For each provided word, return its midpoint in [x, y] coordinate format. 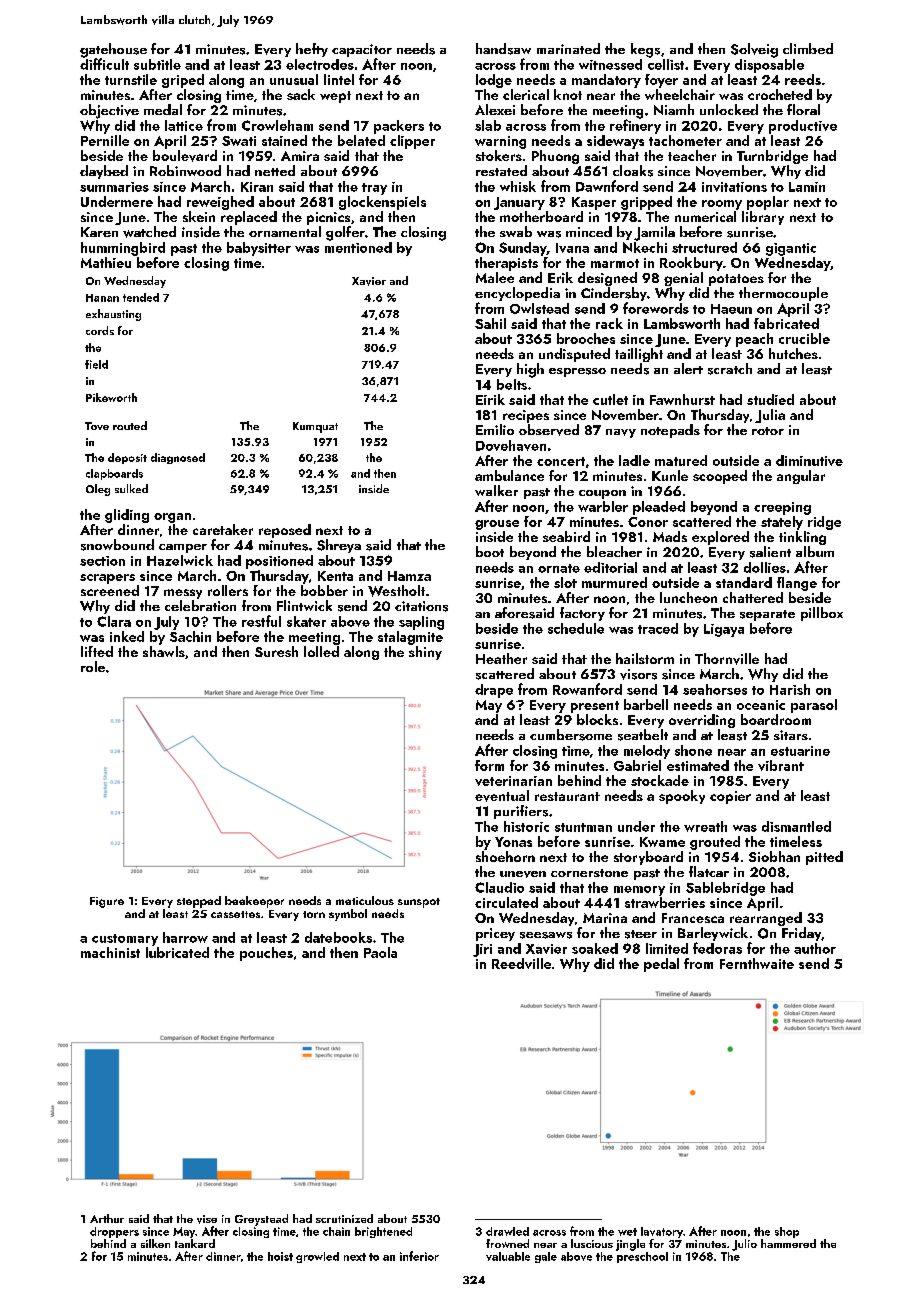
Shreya [339, 546]
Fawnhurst [682, 399]
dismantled [796, 826]
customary [125, 940]
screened [110, 590]
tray [374, 189]
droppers [114, 1232]
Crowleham [277, 125]
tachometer [685, 140]
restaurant [567, 796]
